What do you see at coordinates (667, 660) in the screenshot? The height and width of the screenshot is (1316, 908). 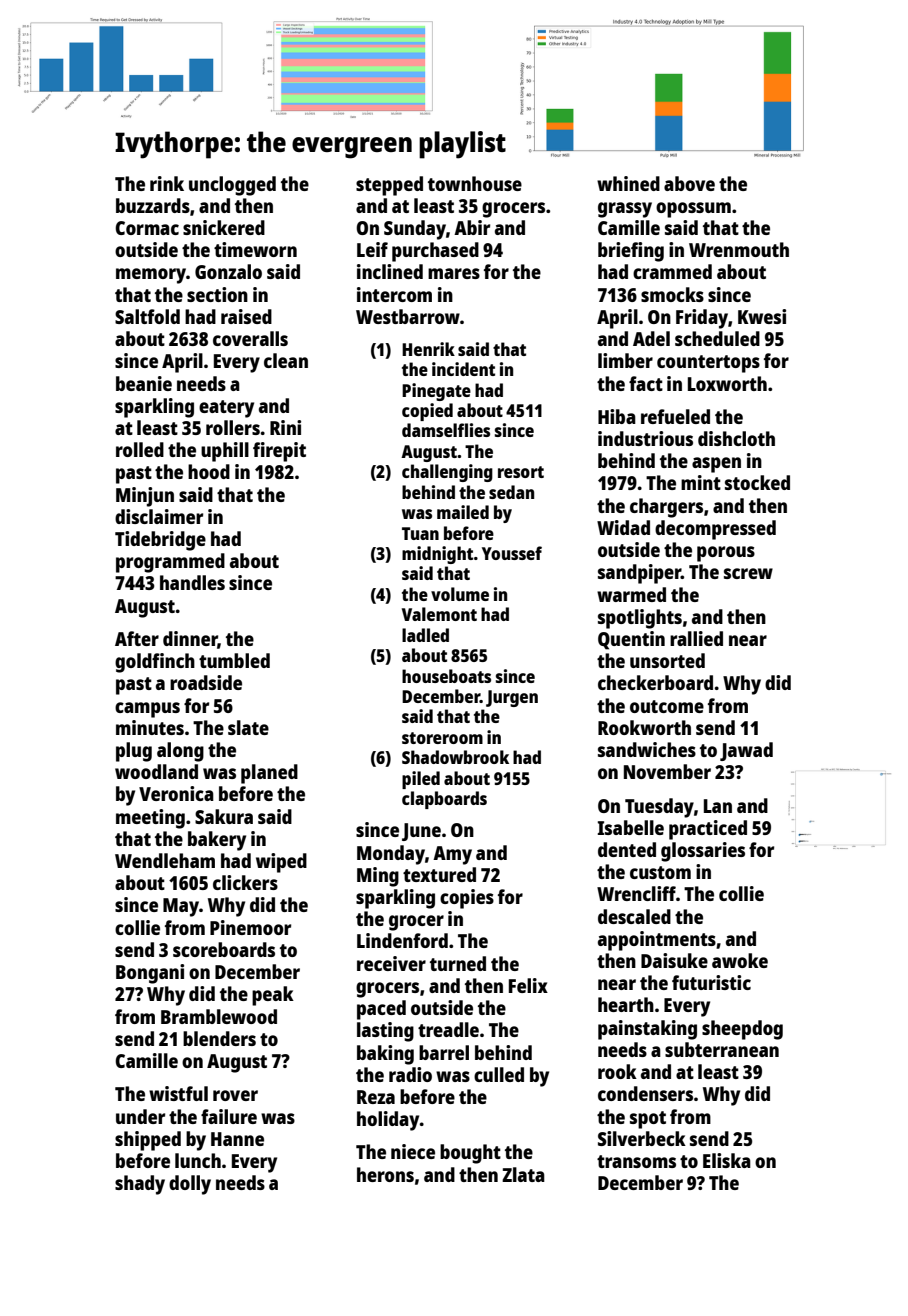 I see `unsorted` at bounding box center [667, 660].
